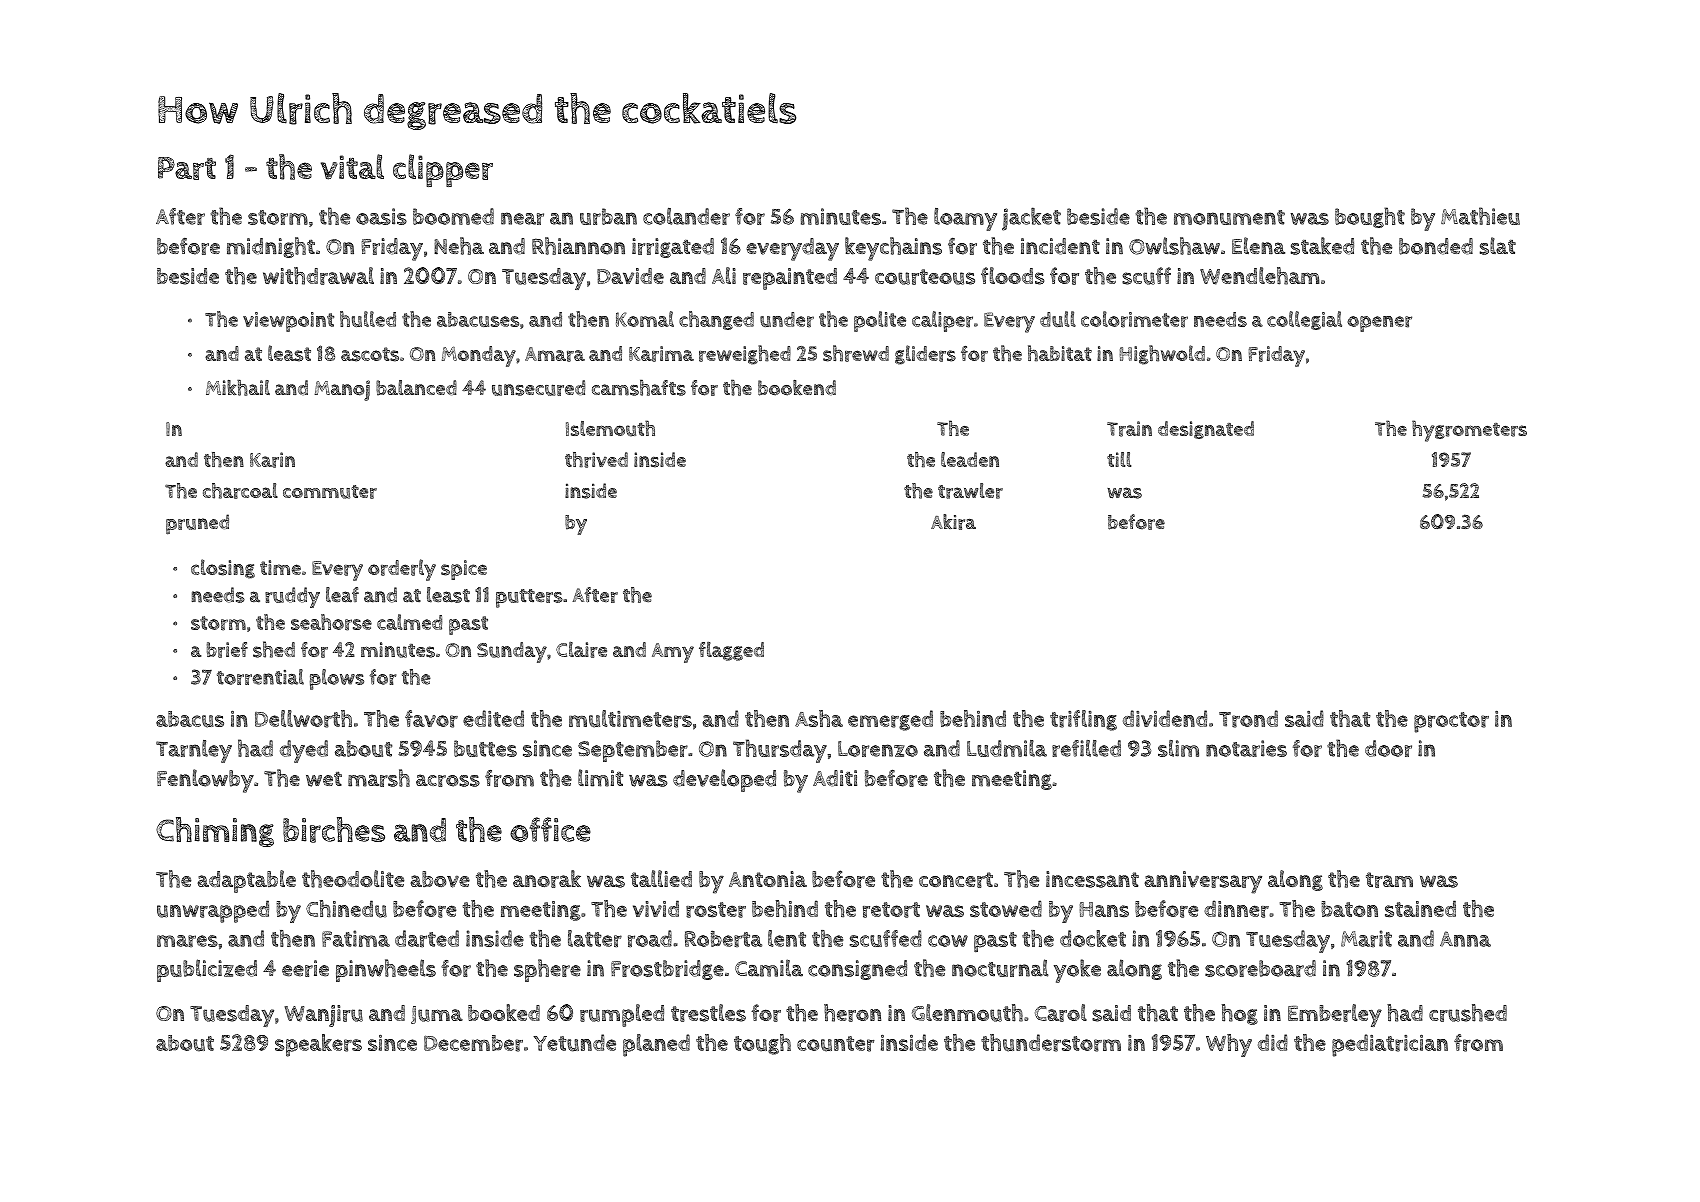 The width and height of the screenshot is (1700, 1202). What do you see at coordinates (440, 879) in the screenshot?
I see `above` at bounding box center [440, 879].
